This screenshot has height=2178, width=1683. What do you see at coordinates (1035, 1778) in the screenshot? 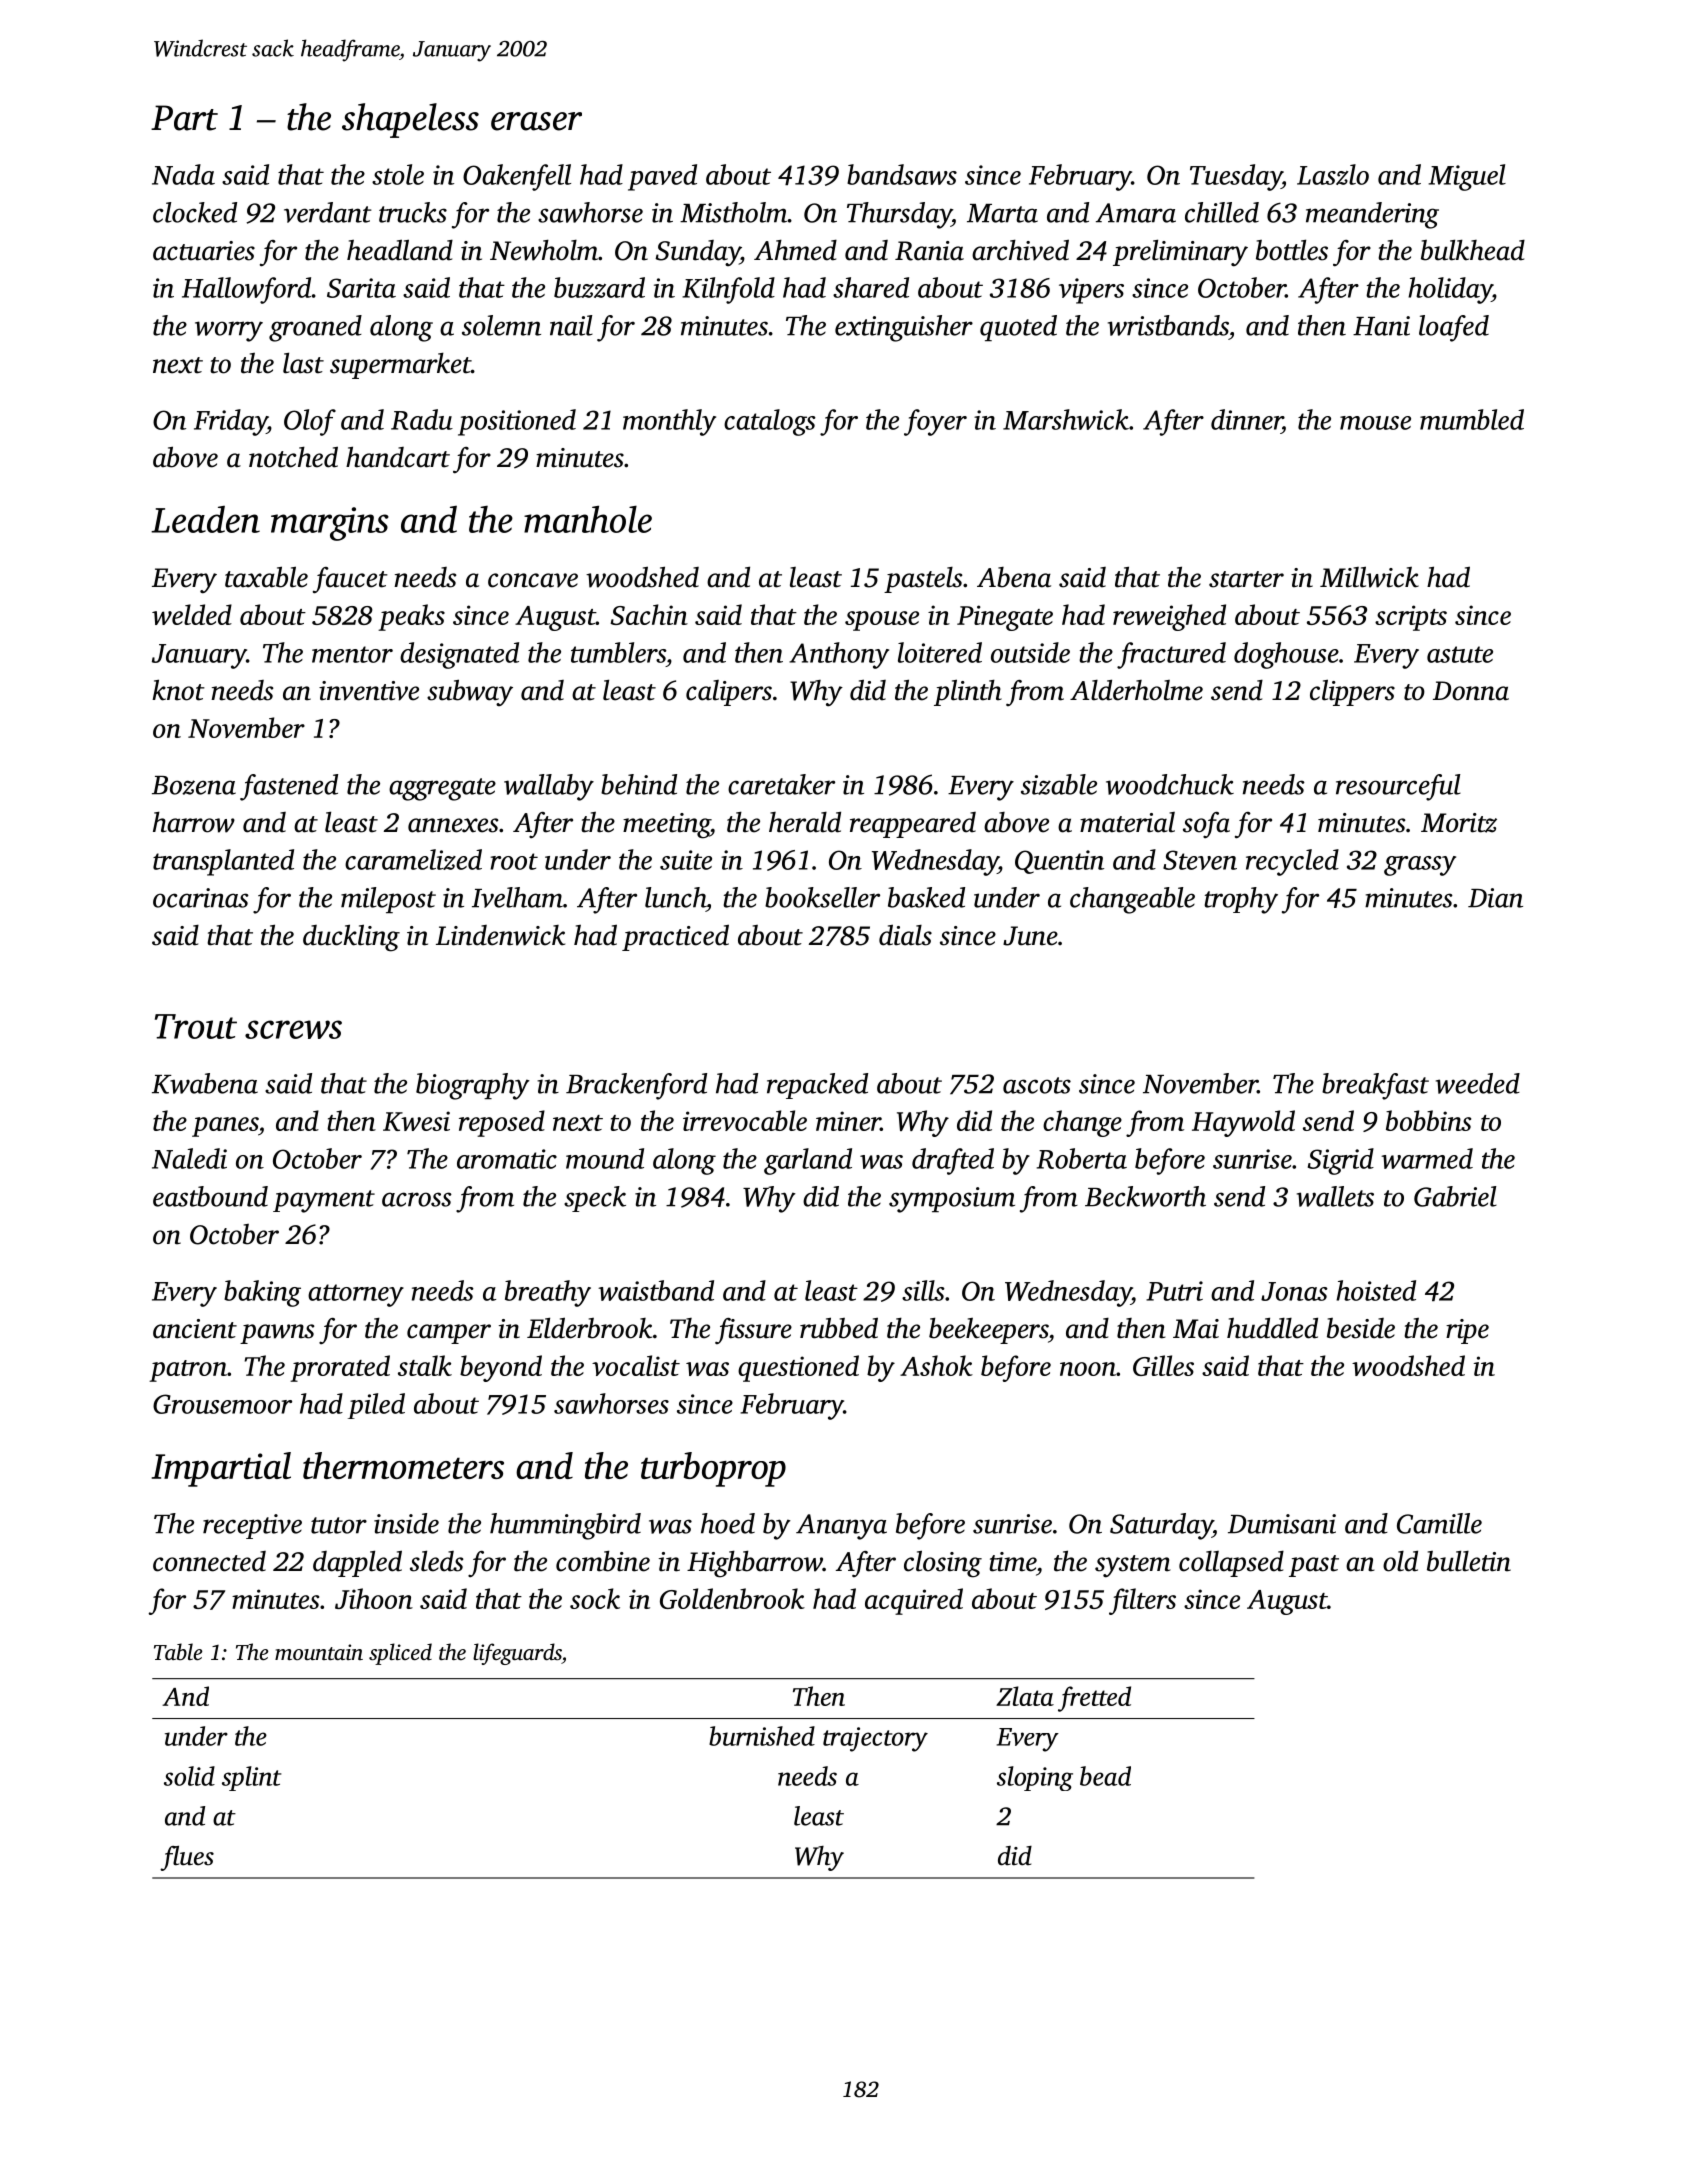
I see `sloping` at bounding box center [1035, 1778].
